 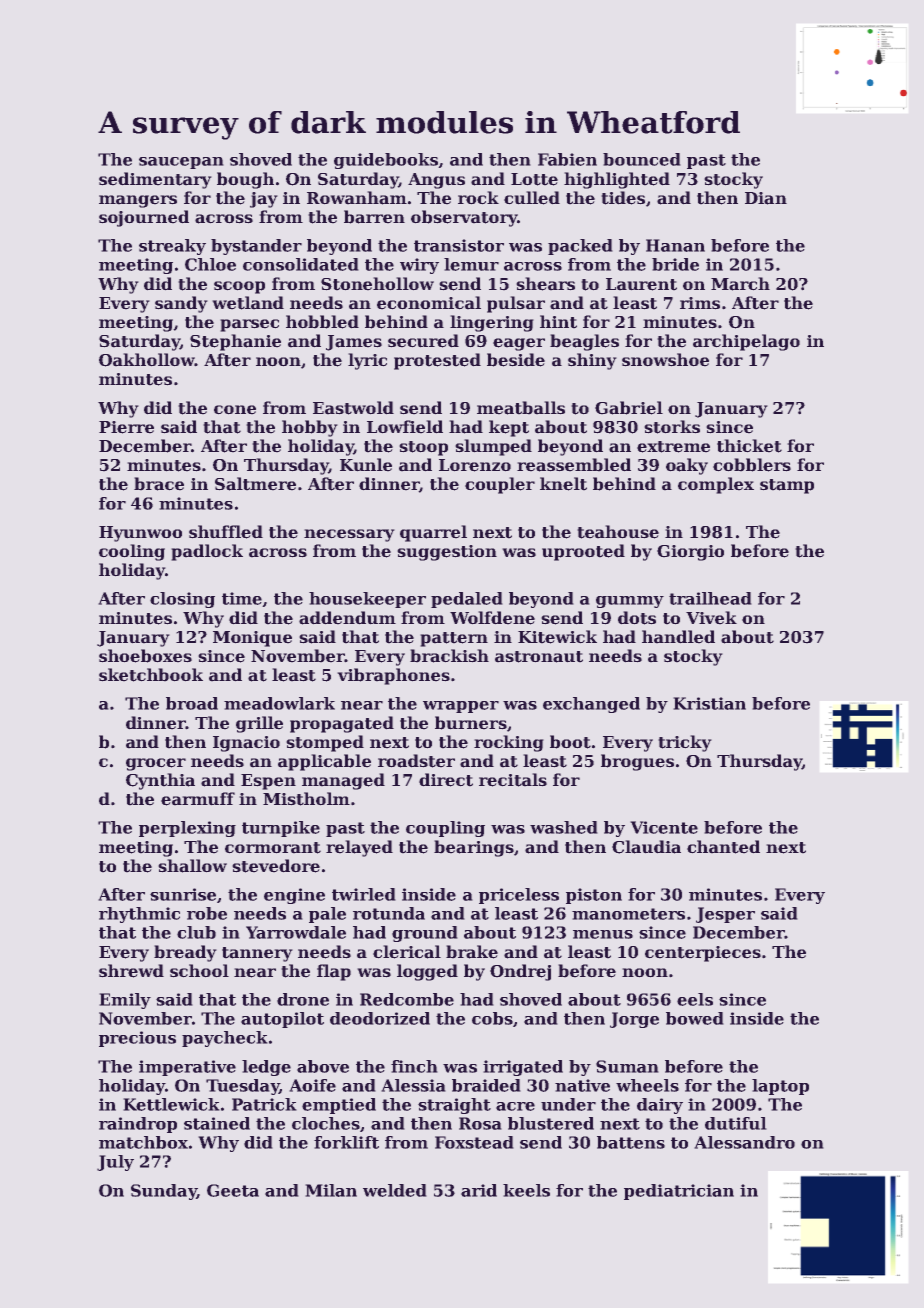 What do you see at coordinates (464, 218) in the screenshot?
I see `observatory` at bounding box center [464, 218].
